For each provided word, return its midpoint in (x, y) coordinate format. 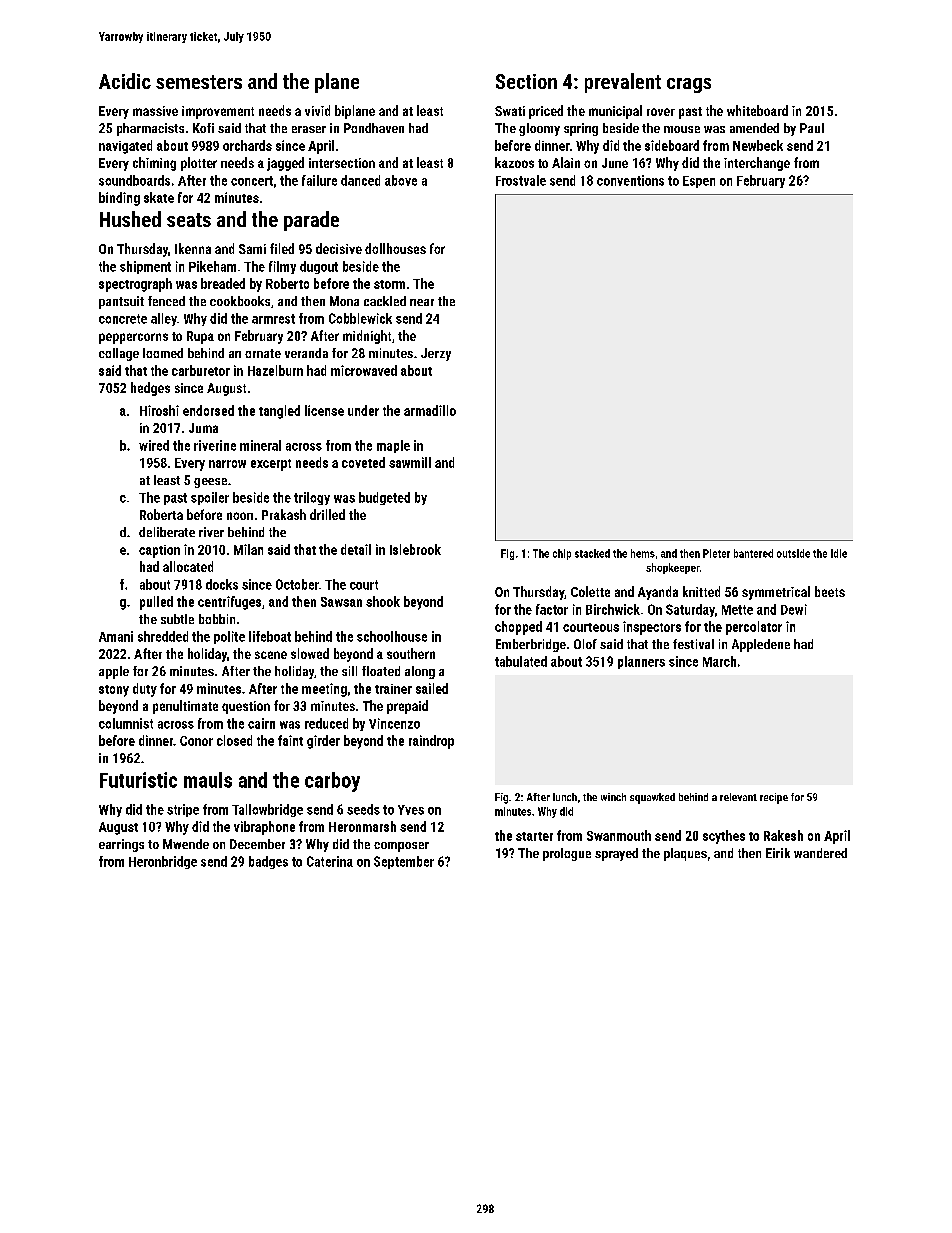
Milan (248, 549)
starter (534, 836)
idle (839, 553)
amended (754, 128)
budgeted (384, 498)
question (246, 707)
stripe (183, 810)
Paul (812, 128)
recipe (774, 798)
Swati (510, 111)
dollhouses (395, 248)
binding (119, 199)
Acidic (125, 81)
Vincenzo (394, 723)
